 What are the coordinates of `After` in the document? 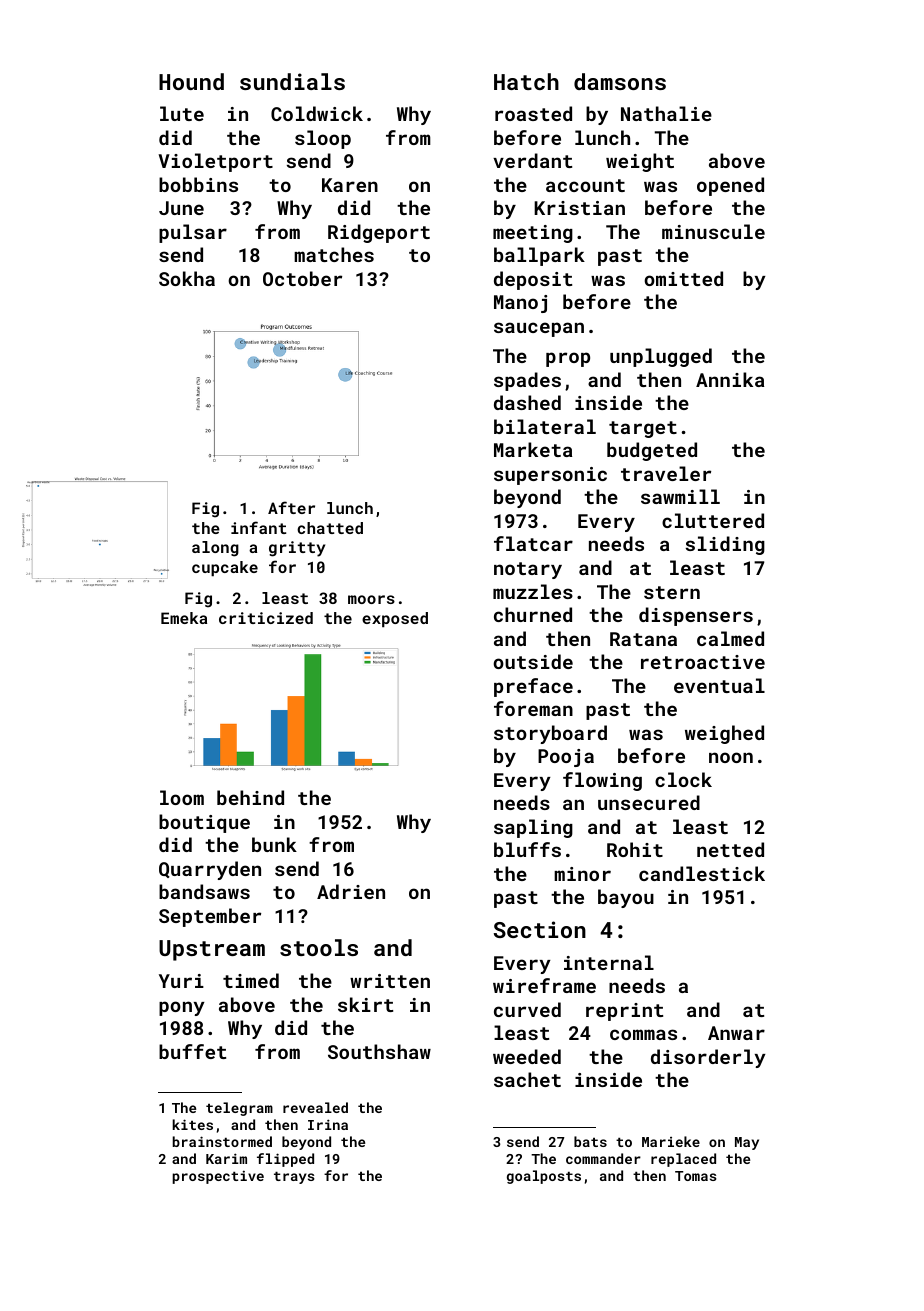 It's located at (291, 507).
